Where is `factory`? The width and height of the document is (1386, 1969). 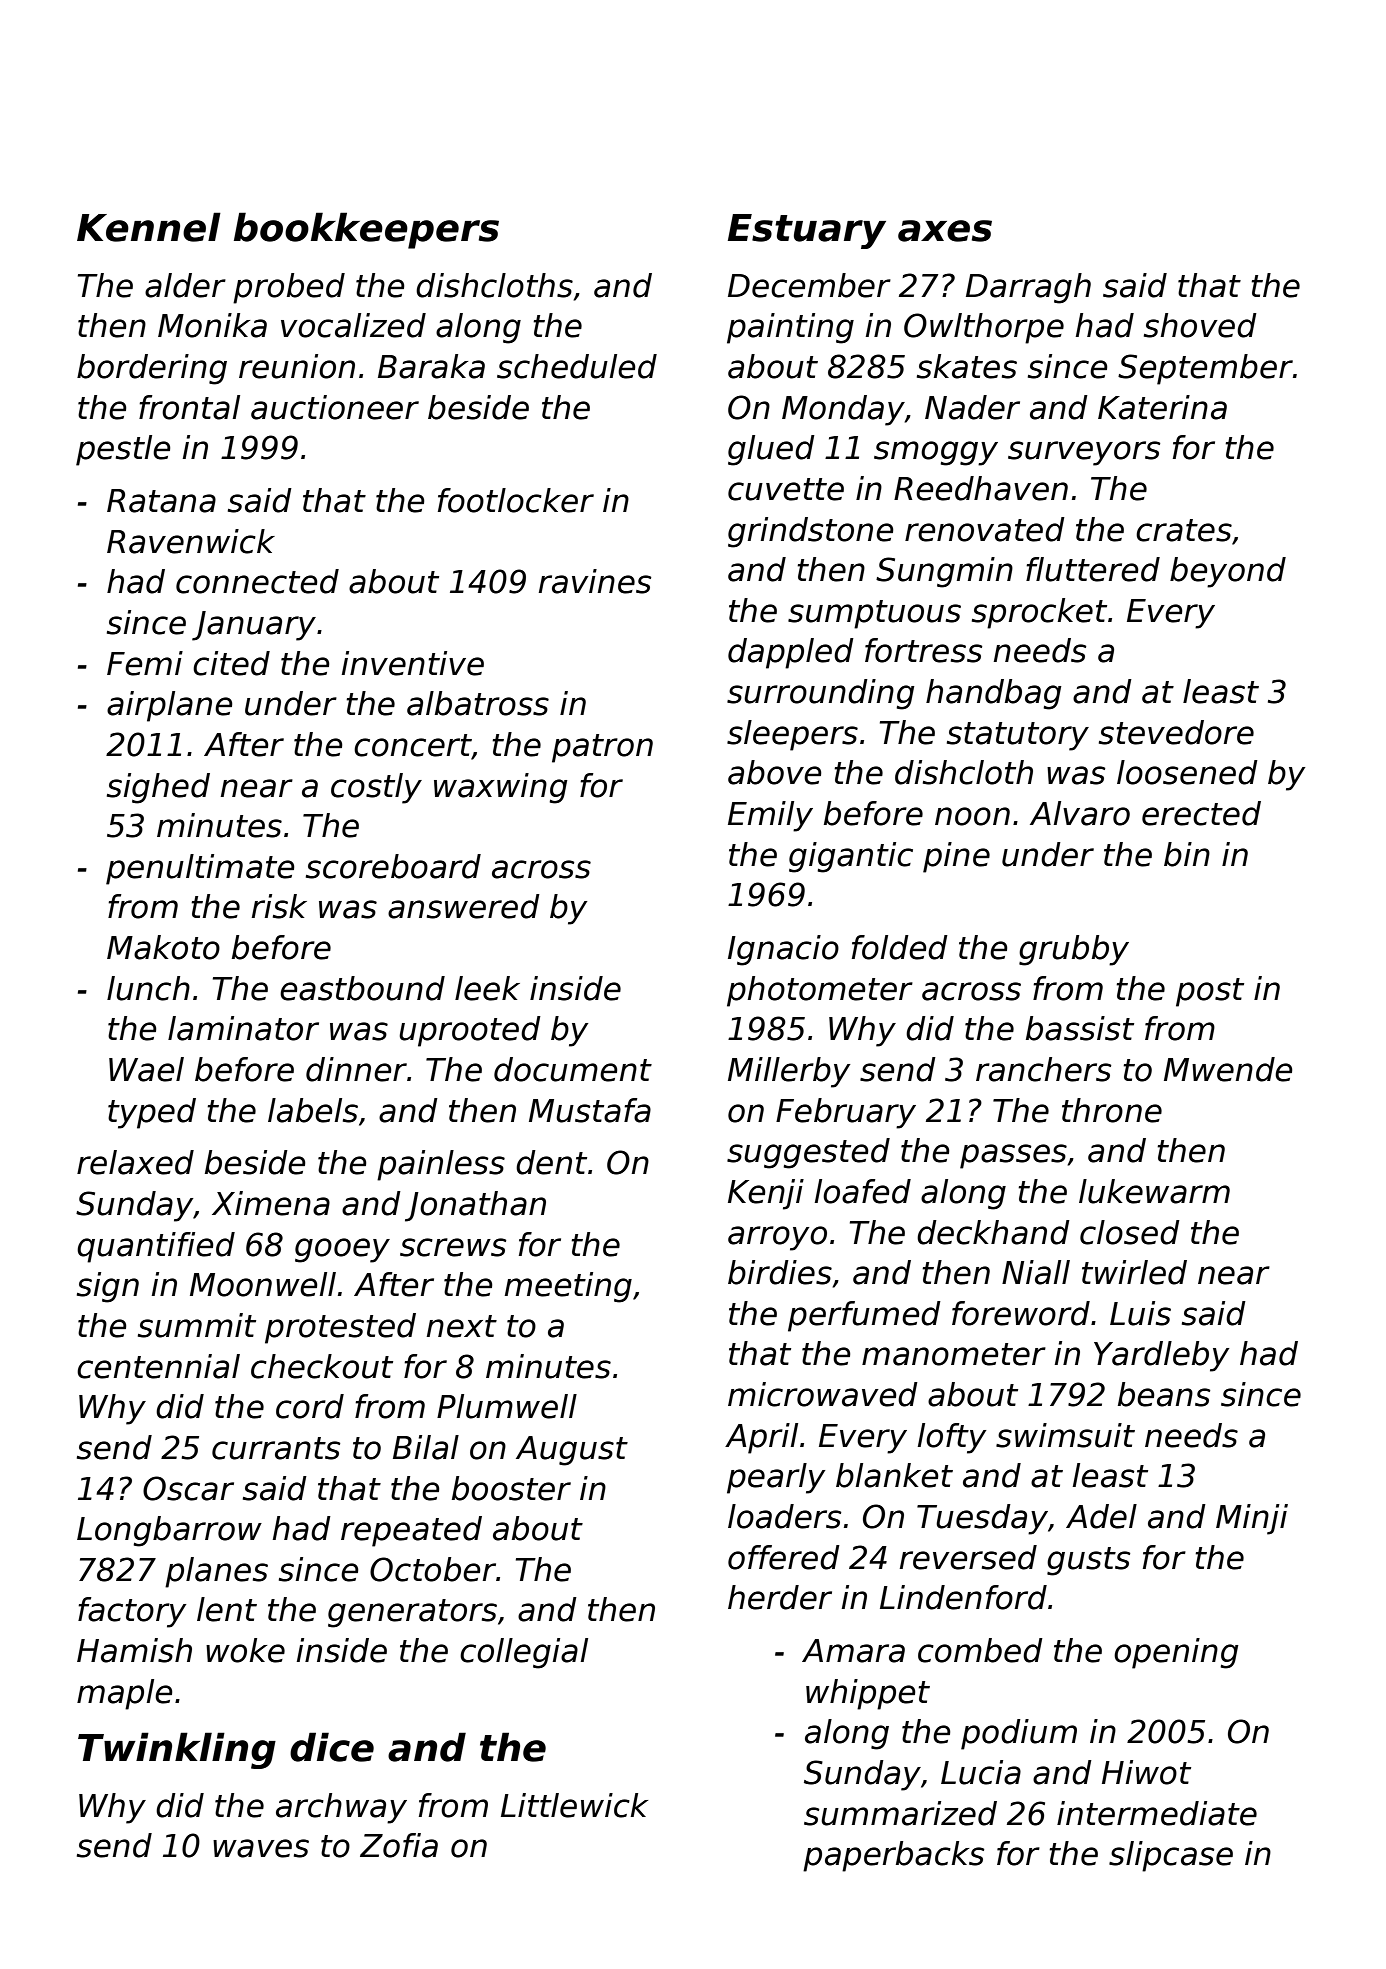 factory is located at coordinates (132, 1612).
